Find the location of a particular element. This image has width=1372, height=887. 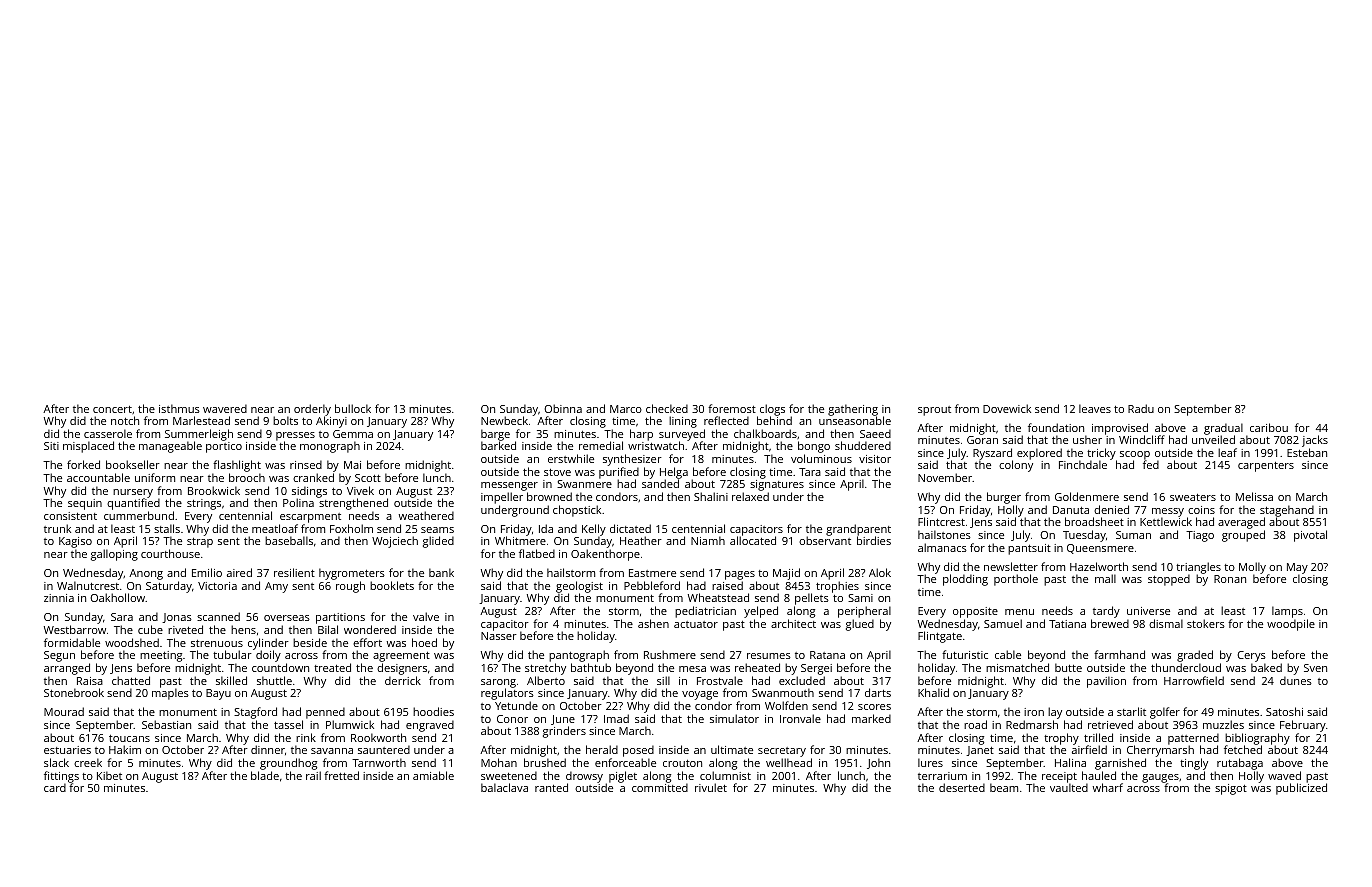

Foxholm is located at coordinates (351, 528).
